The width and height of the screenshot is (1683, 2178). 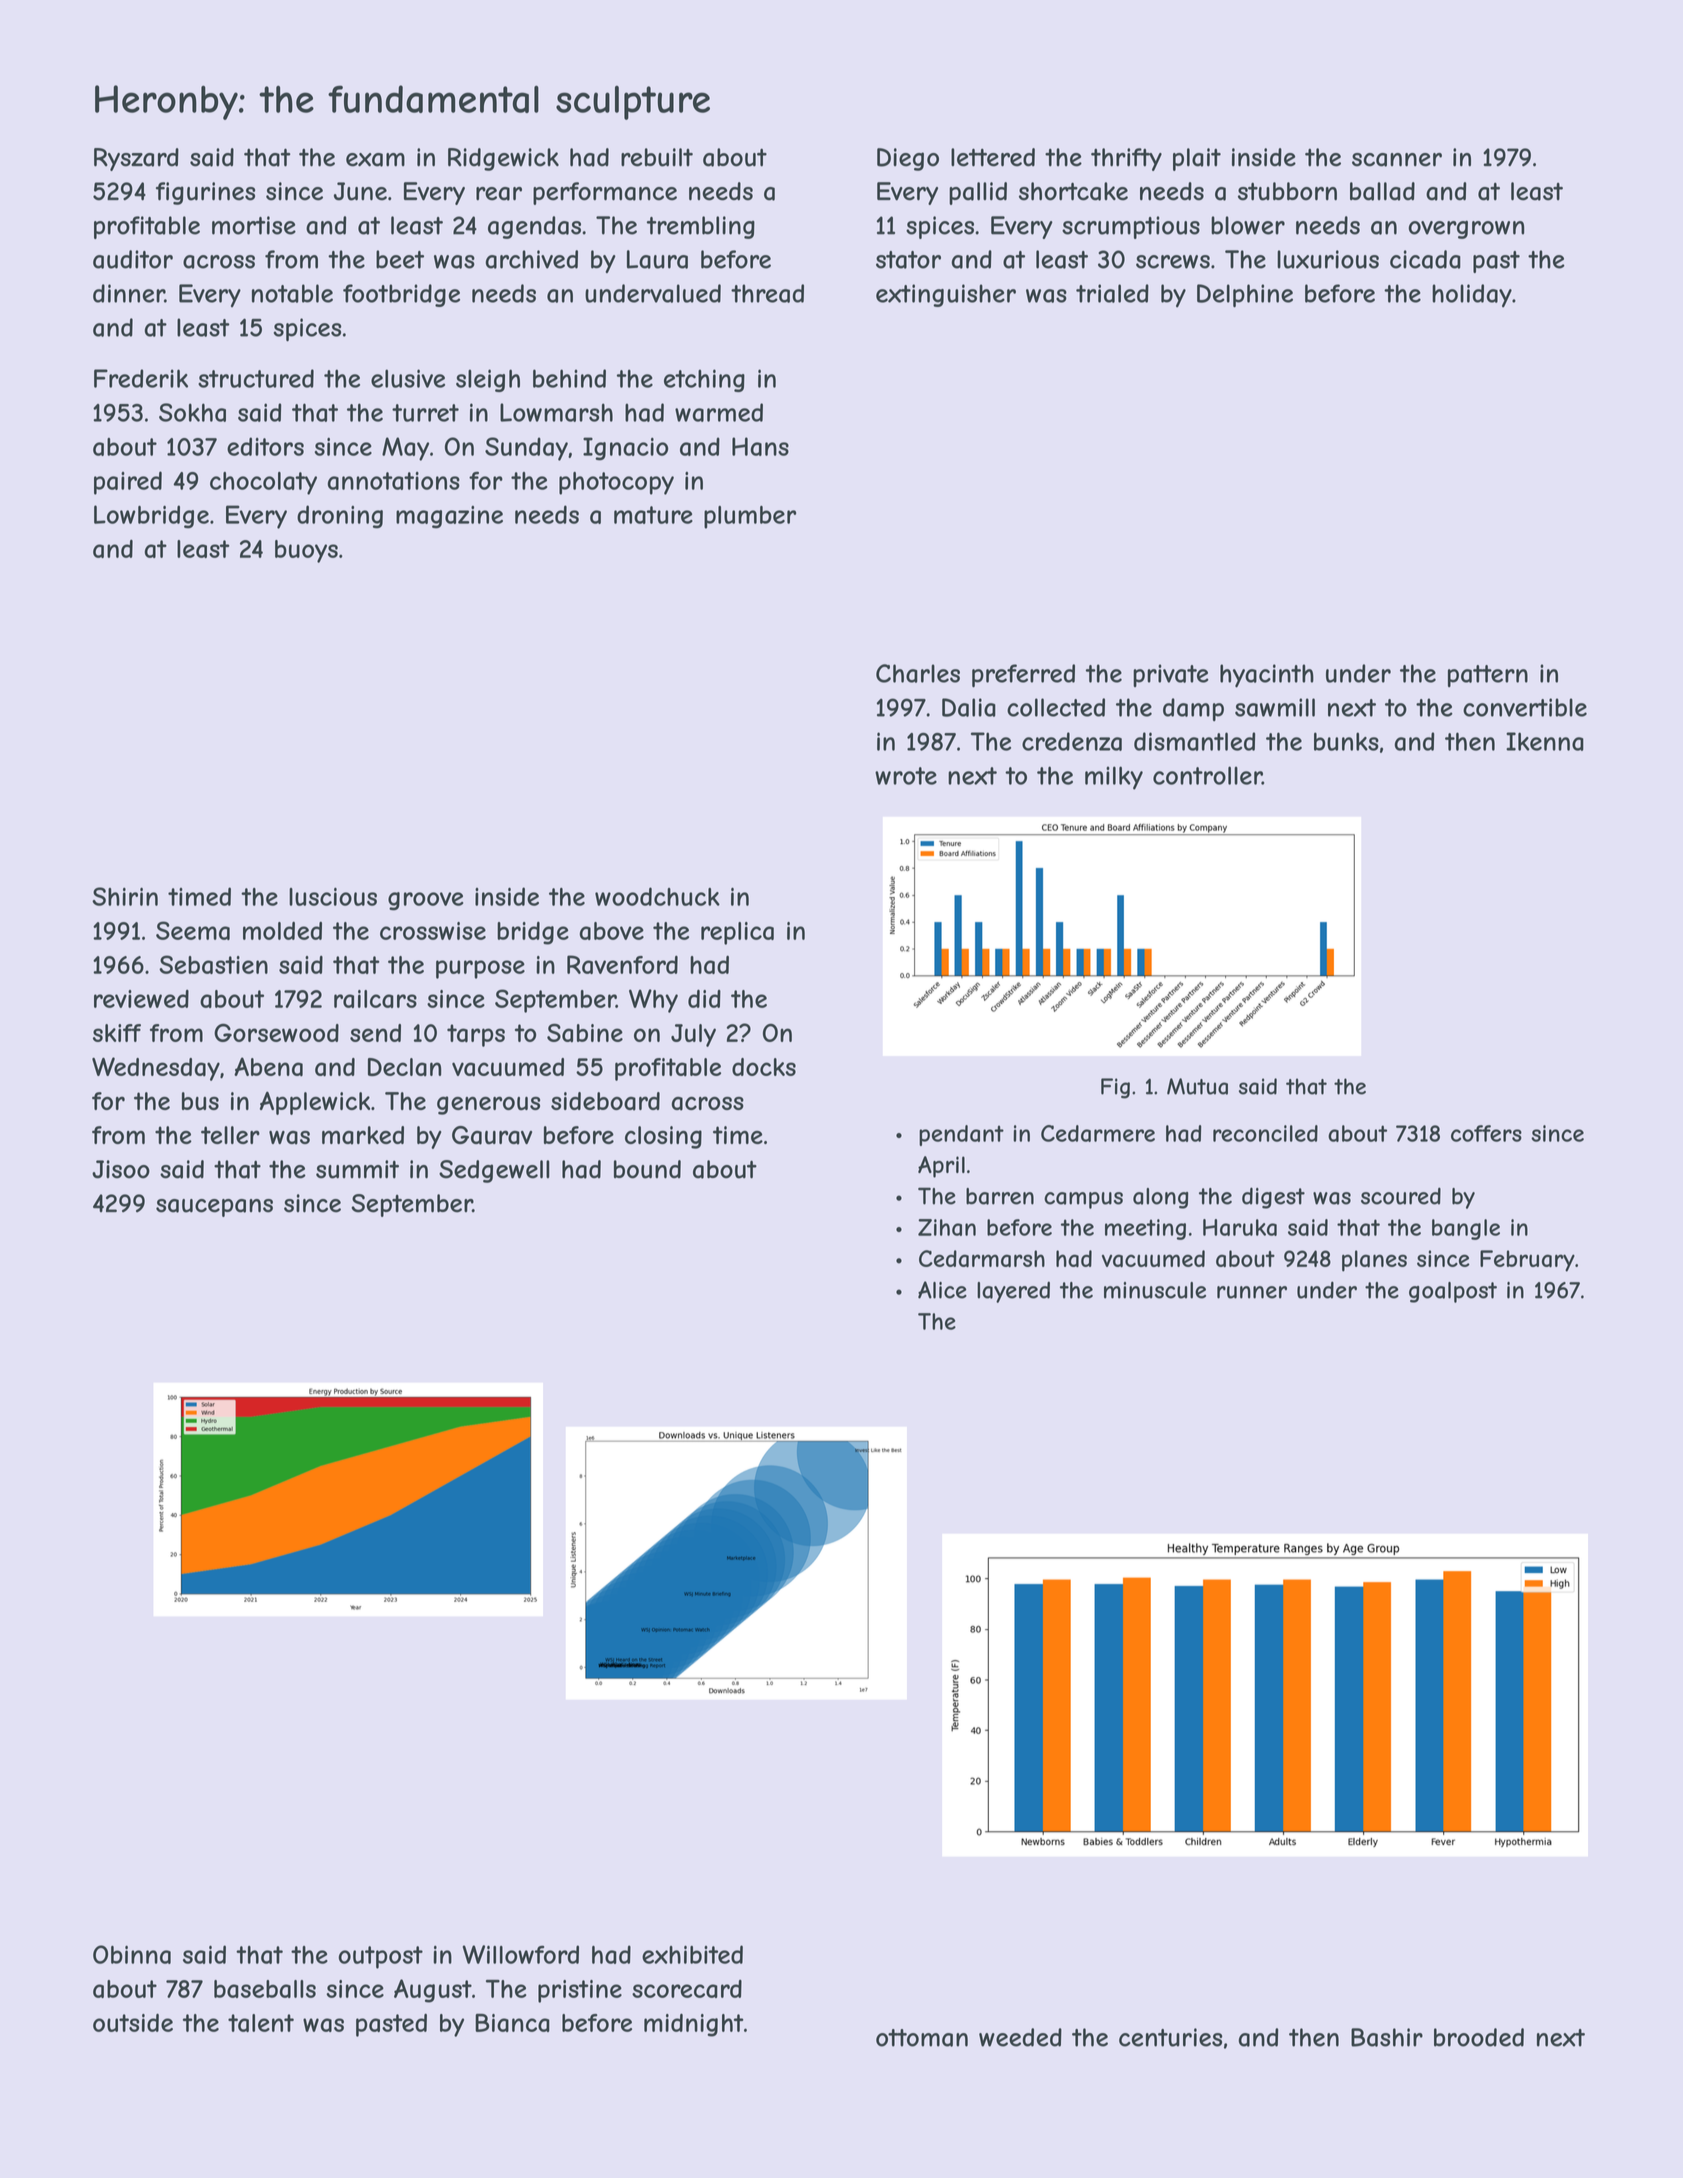 I want to click on archived, so click(x=531, y=259).
